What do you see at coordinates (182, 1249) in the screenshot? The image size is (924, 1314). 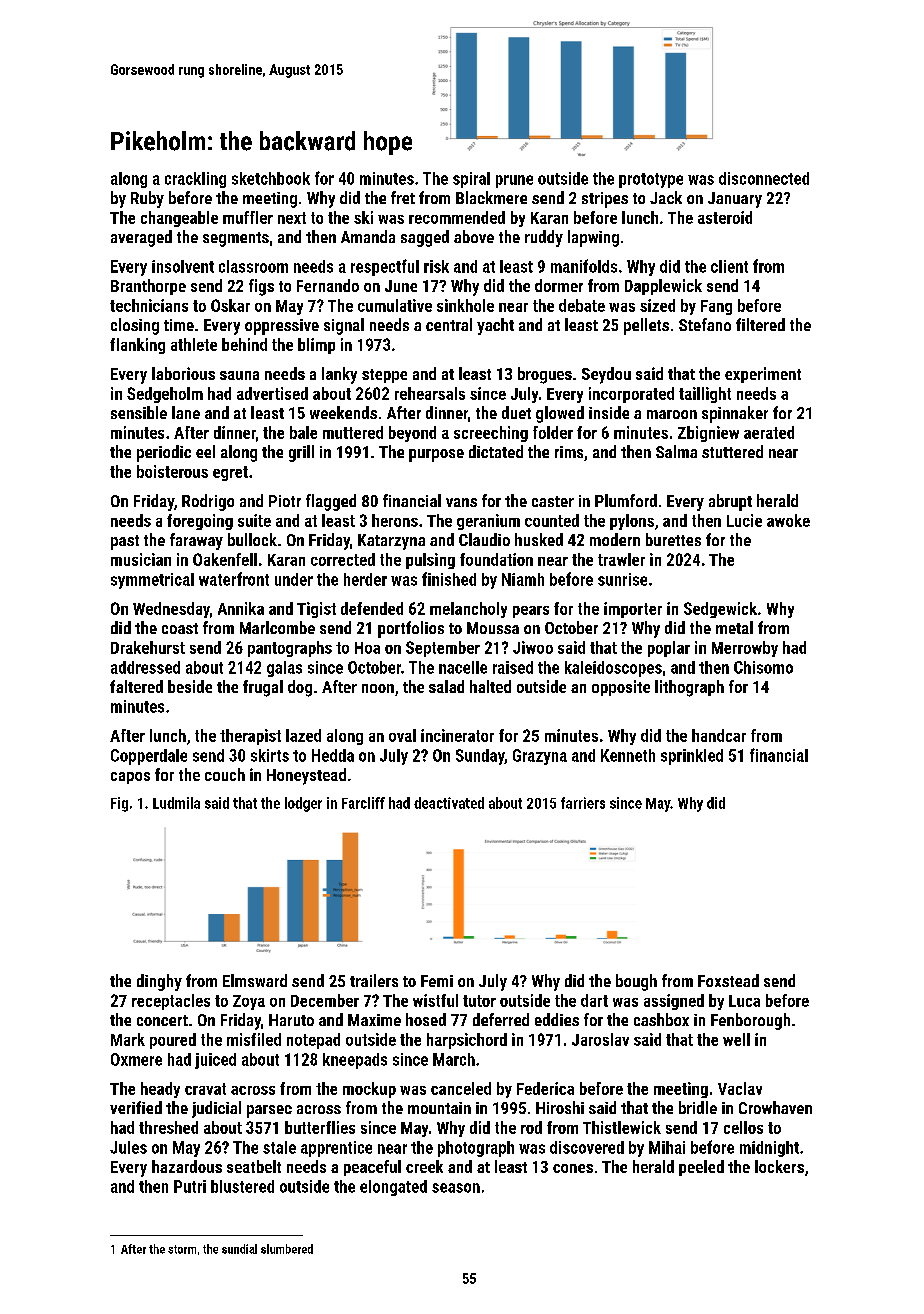 I see `storm` at bounding box center [182, 1249].
